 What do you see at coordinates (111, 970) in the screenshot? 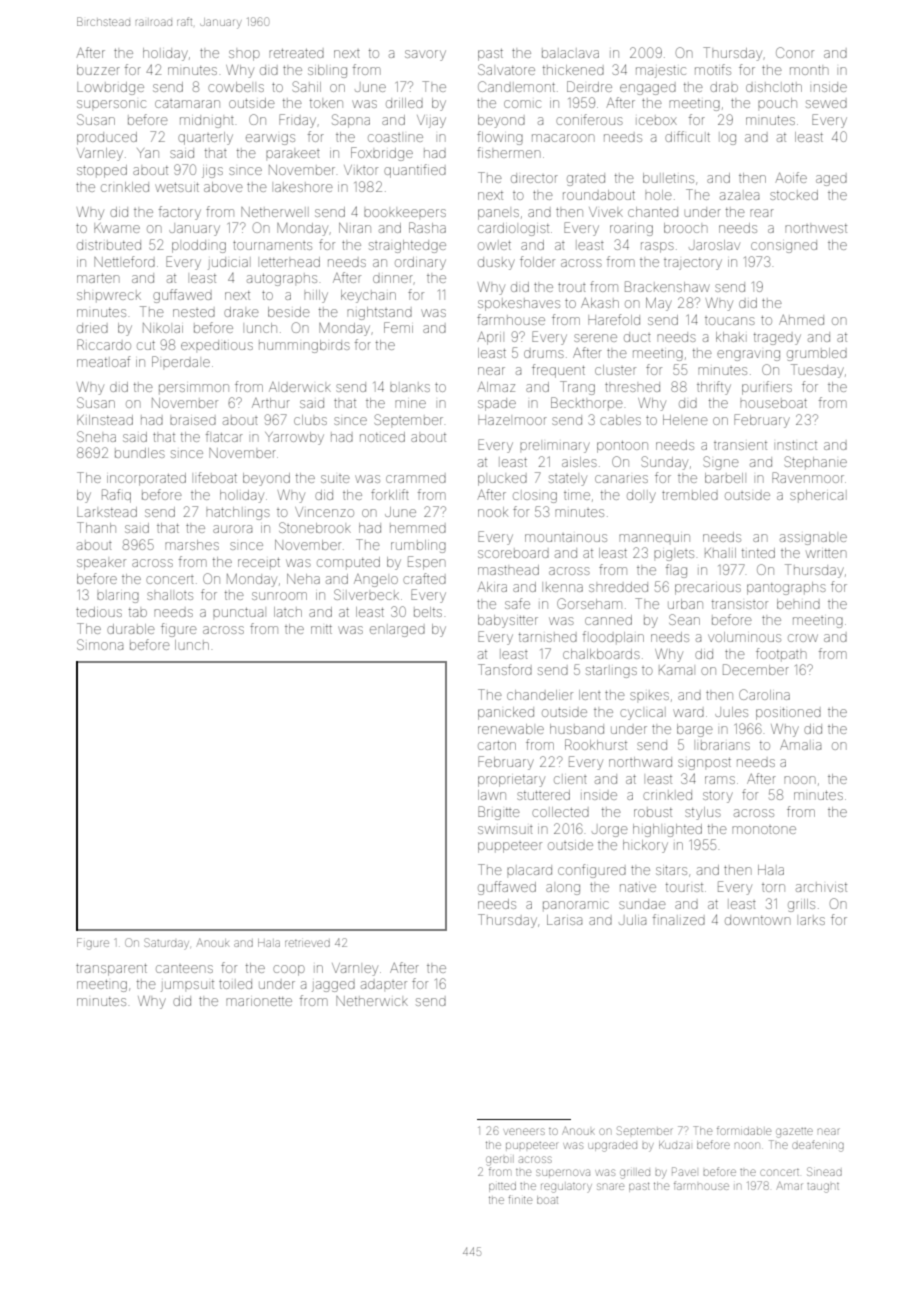
I see `transparent` at bounding box center [111, 970].
